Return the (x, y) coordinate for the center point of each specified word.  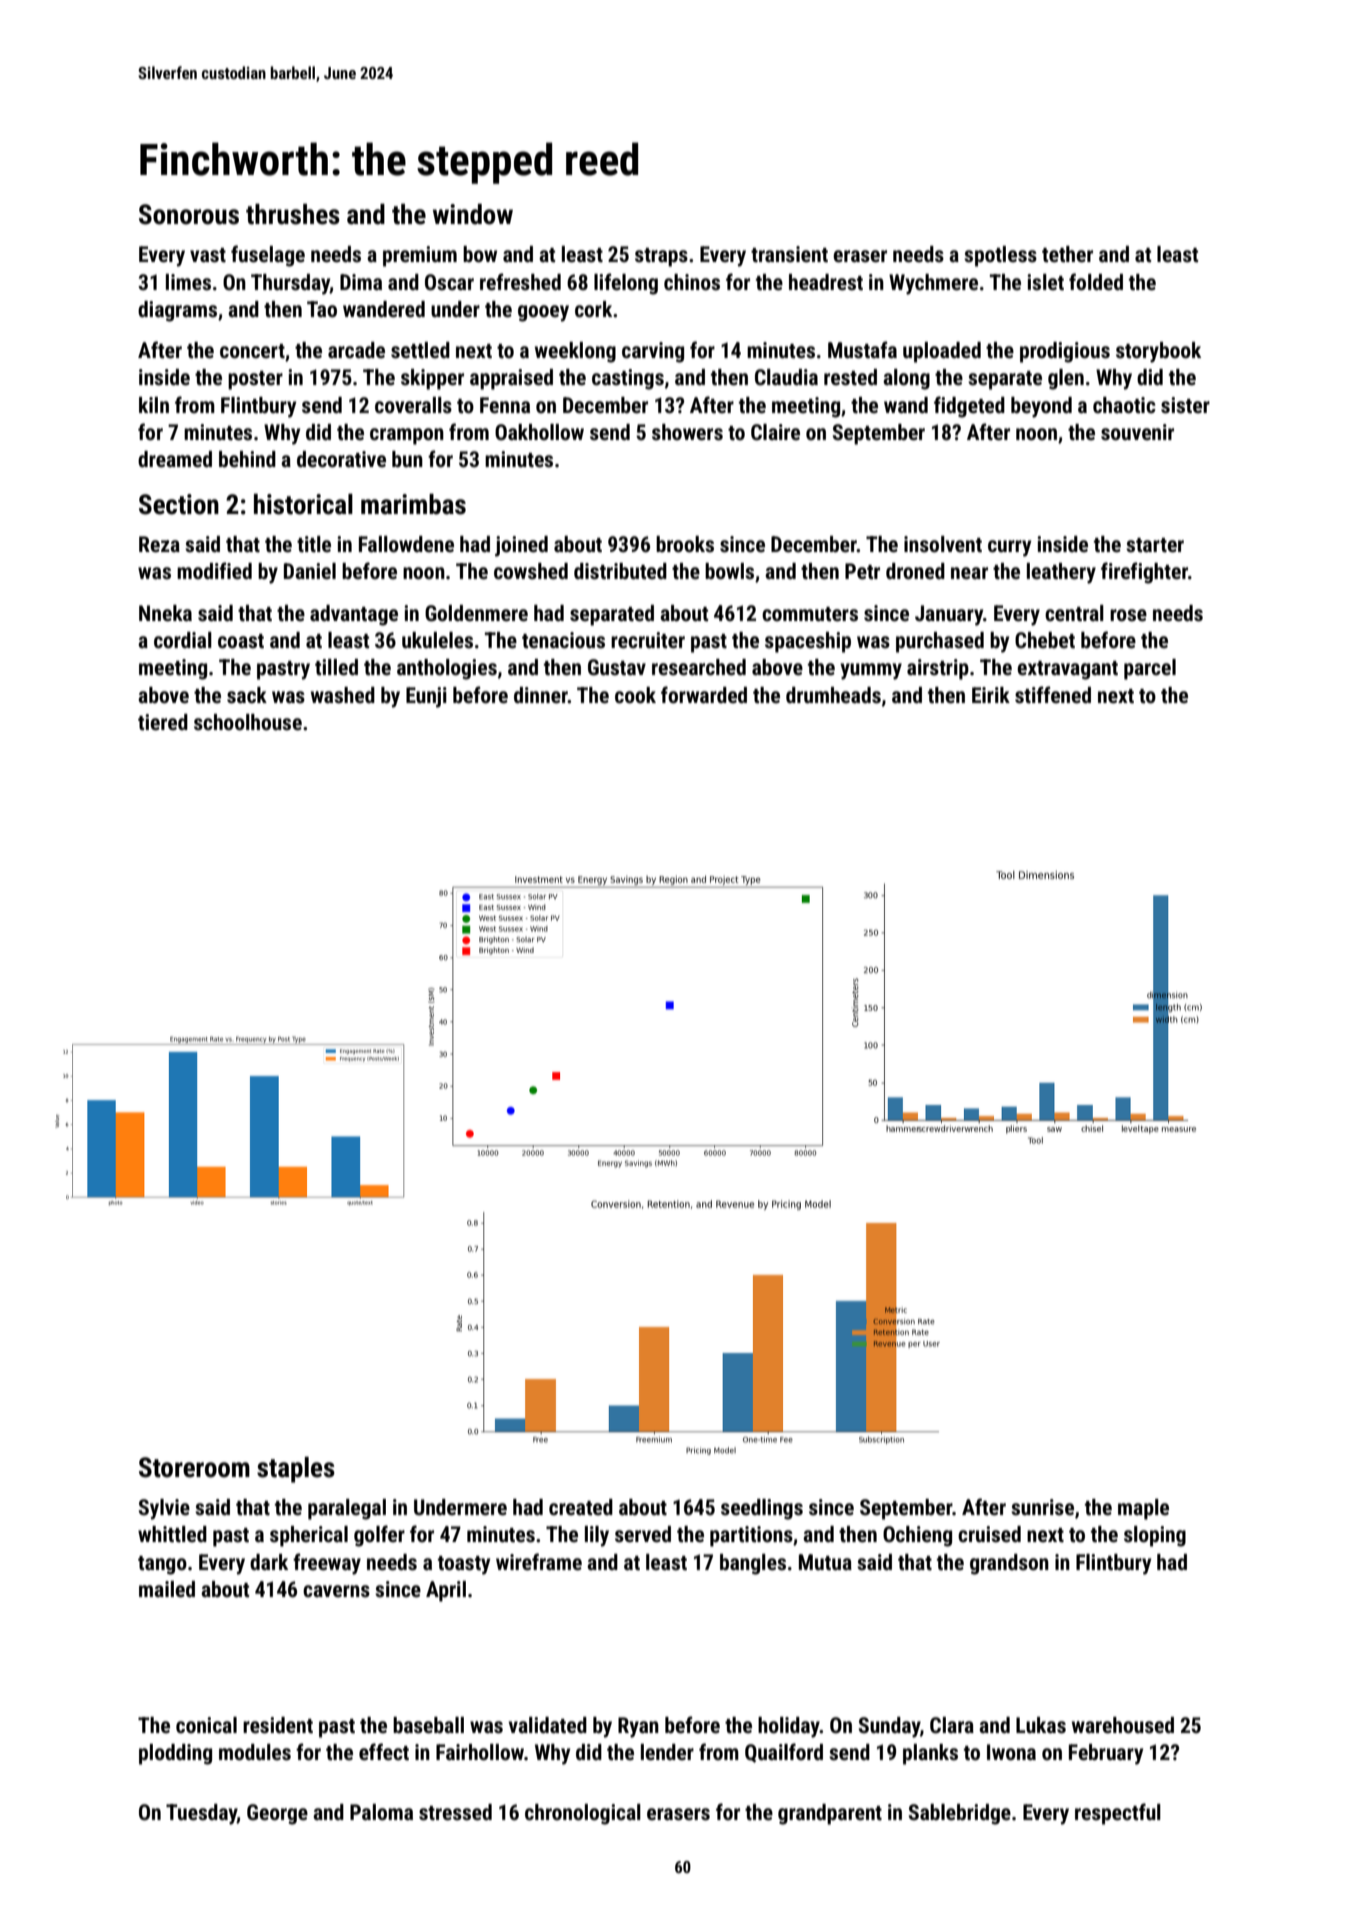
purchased (940, 642)
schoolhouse (248, 722)
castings (628, 379)
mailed (167, 1589)
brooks (685, 544)
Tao (322, 309)
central (1074, 613)
